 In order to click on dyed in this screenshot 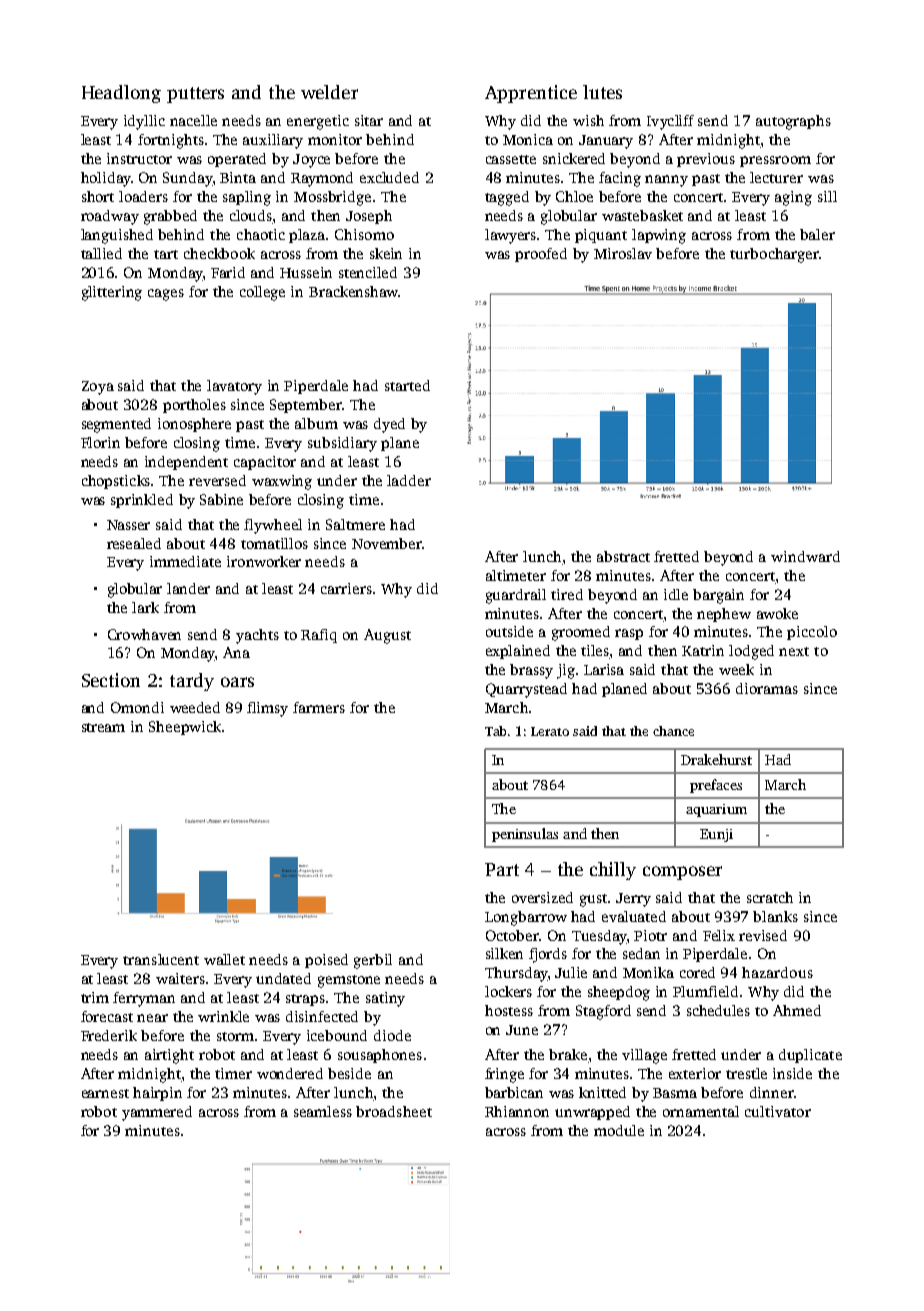, I will do `click(389, 425)`.
